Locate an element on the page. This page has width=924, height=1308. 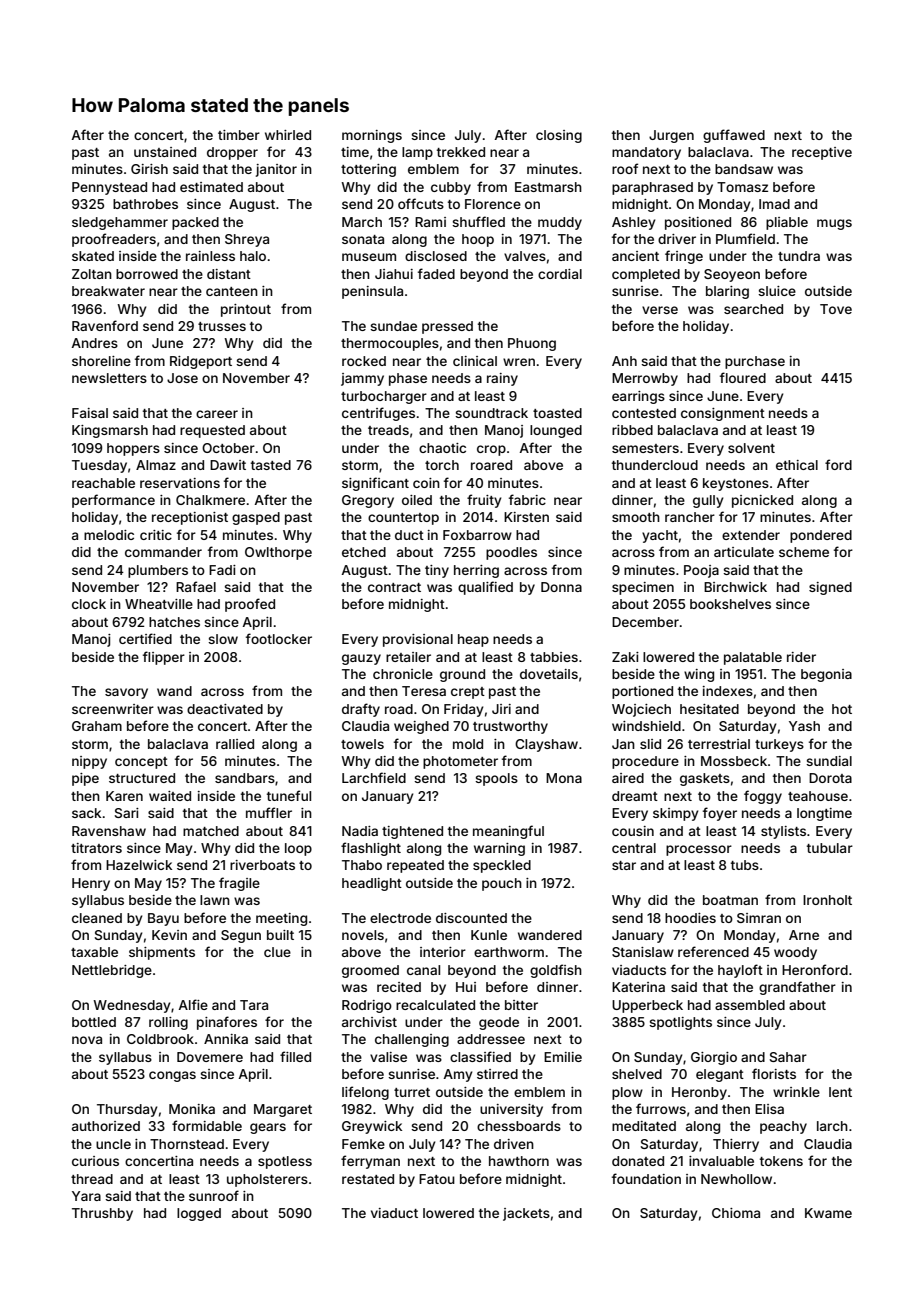
dovetails is located at coordinates (549, 674).
